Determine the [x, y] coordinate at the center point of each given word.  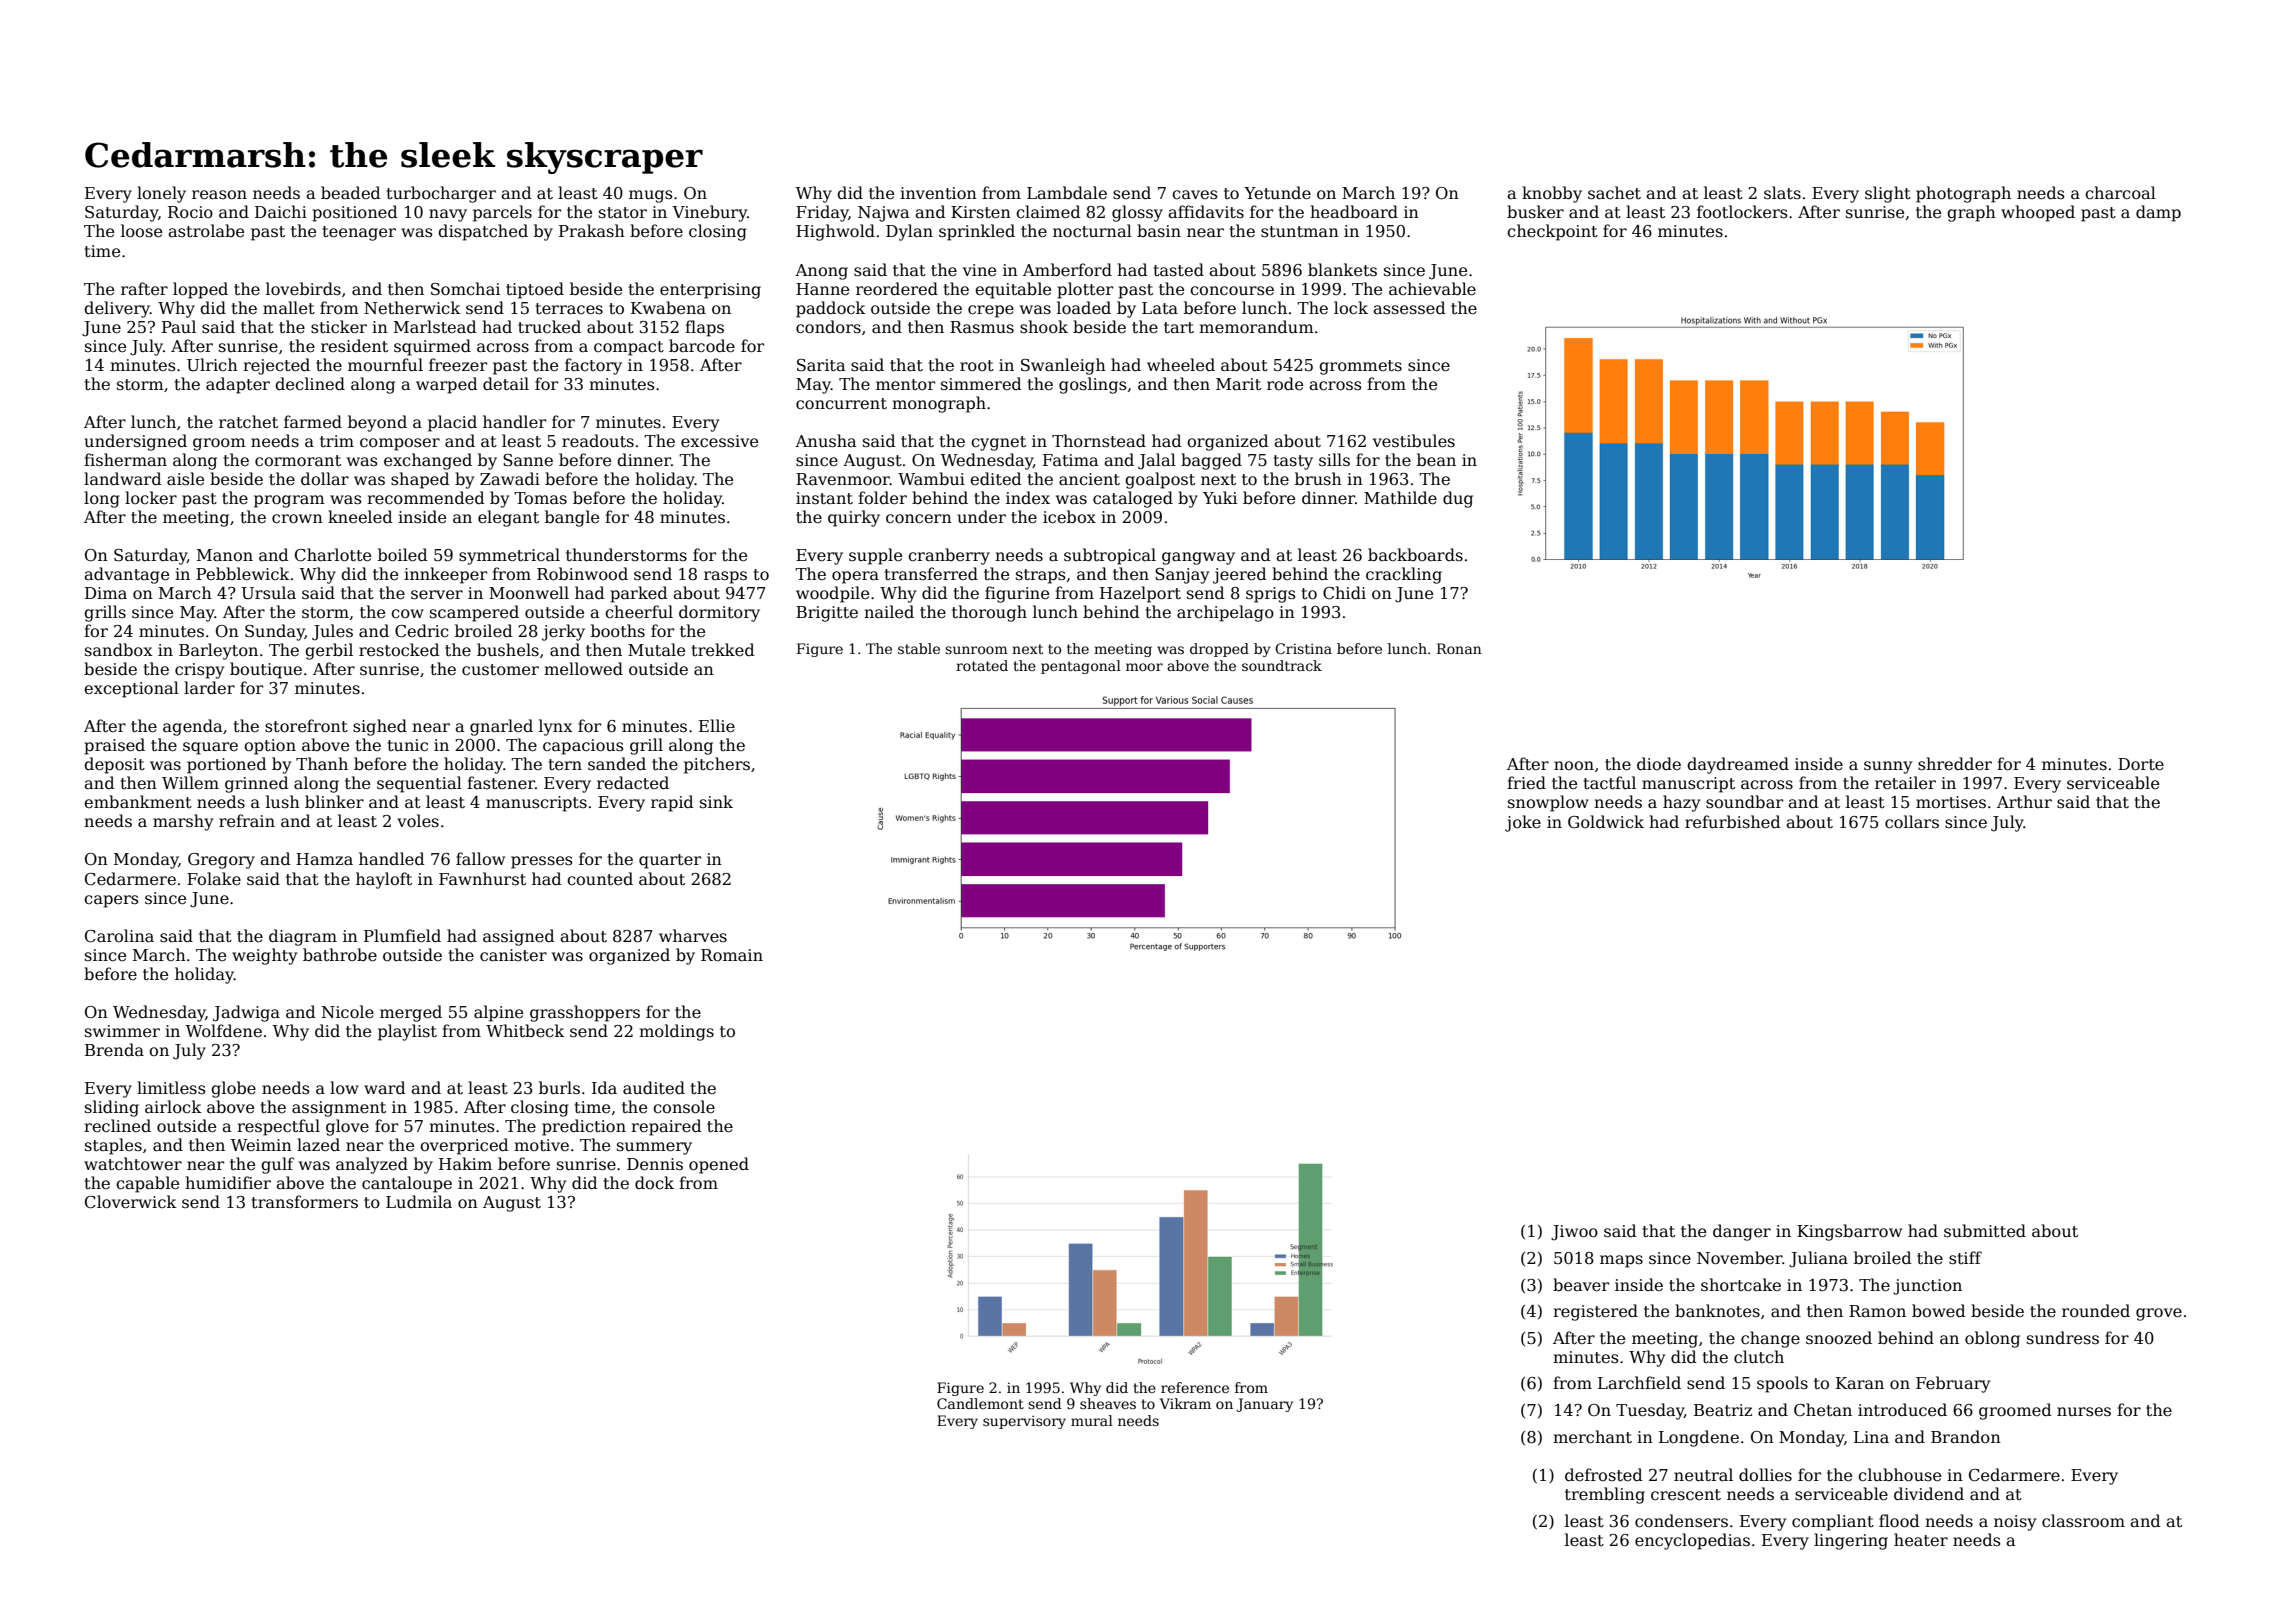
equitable [1013, 290]
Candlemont [980, 1403]
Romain [732, 955]
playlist [407, 1032]
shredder [1955, 764]
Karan [1860, 1383]
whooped [2038, 213]
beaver [1581, 1285]
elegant [508, 518]
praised [114, 746]
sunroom [976, 650]
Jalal [1157, 461]
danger [1742, 1232]
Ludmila [419, 1202]
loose [141, 231]
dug [1458, 499]
